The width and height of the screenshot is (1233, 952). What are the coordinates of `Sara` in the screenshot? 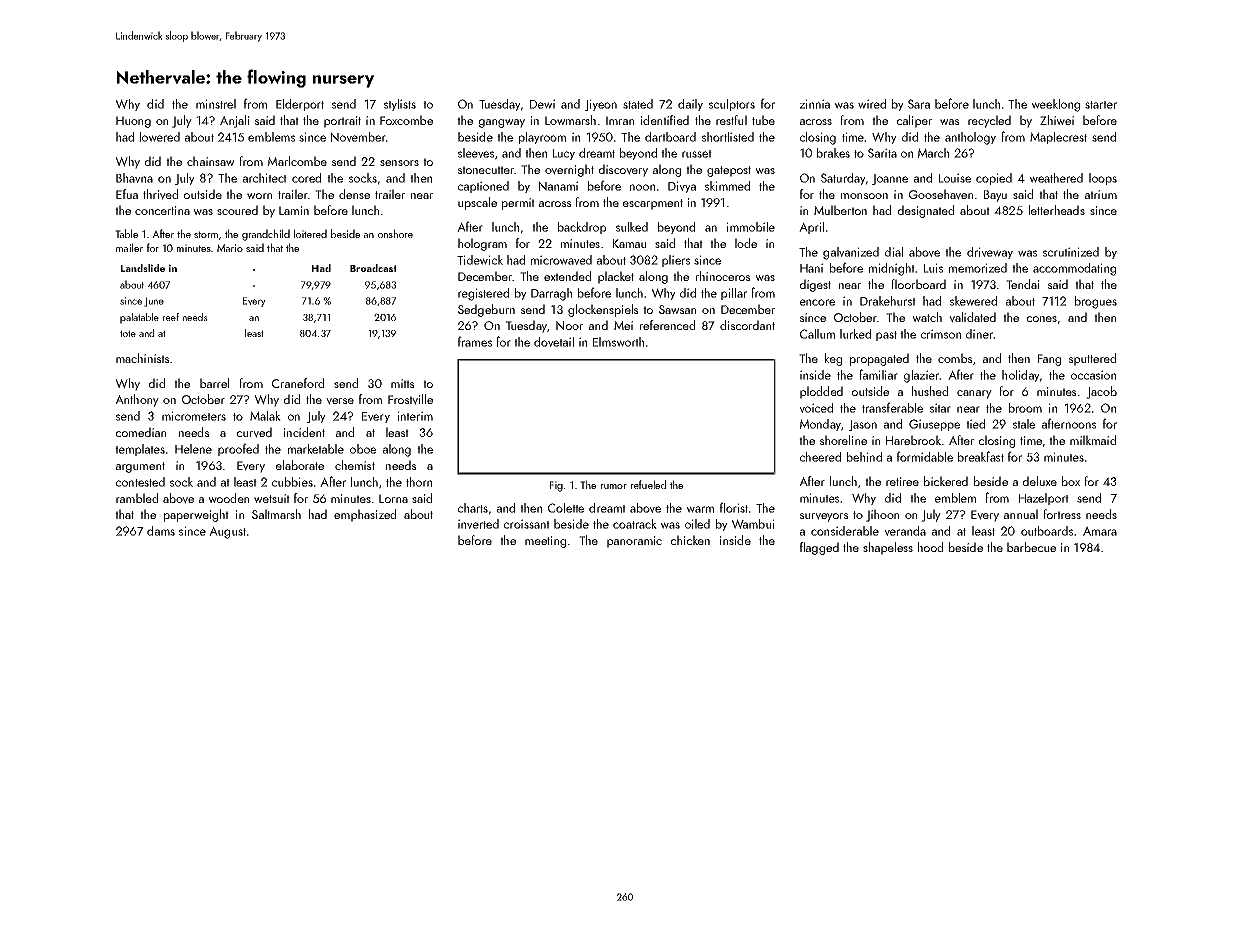 It's located at (919, 104).
